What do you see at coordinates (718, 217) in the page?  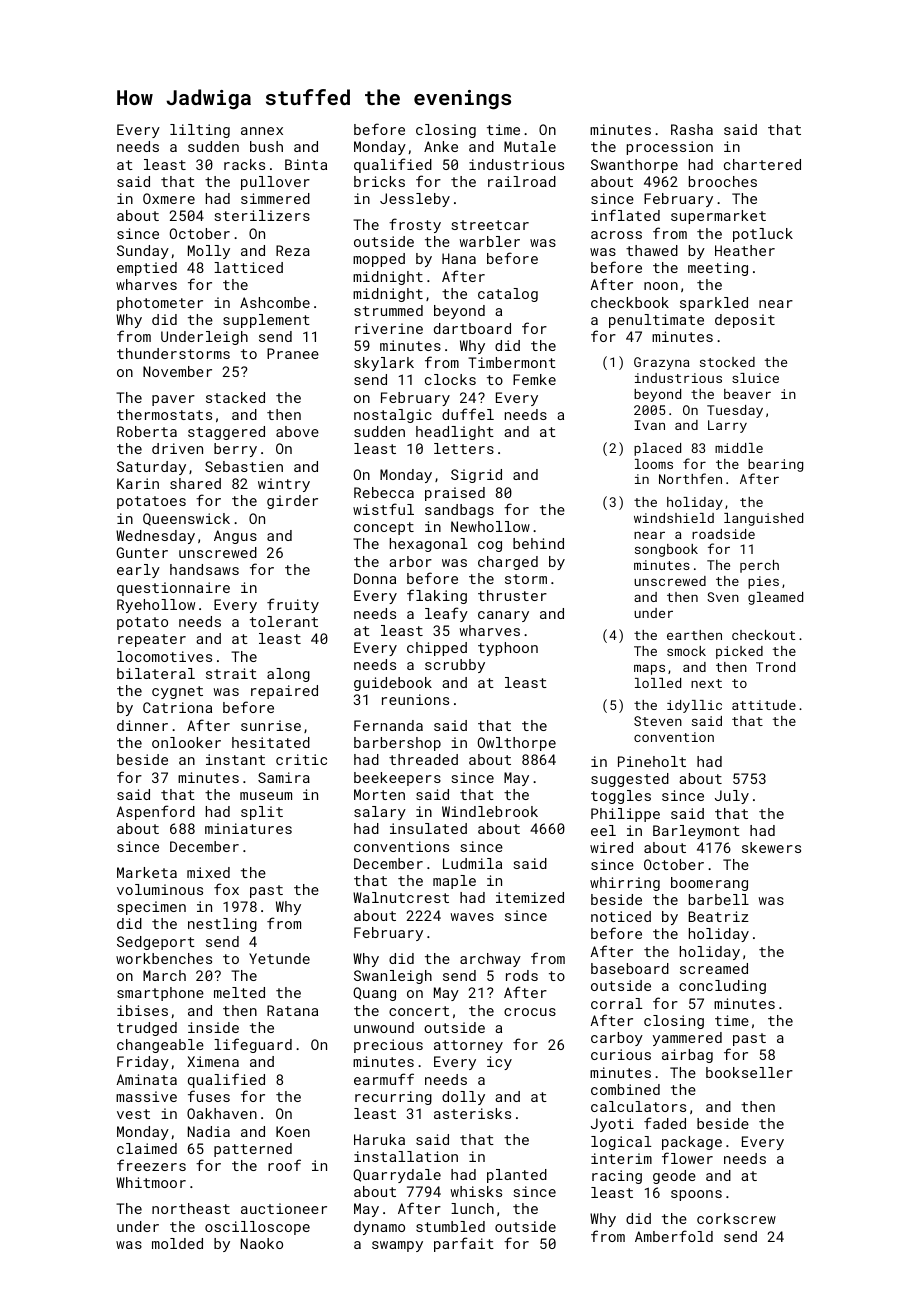 I see `supermarket` at bounding box center [718, 217].
